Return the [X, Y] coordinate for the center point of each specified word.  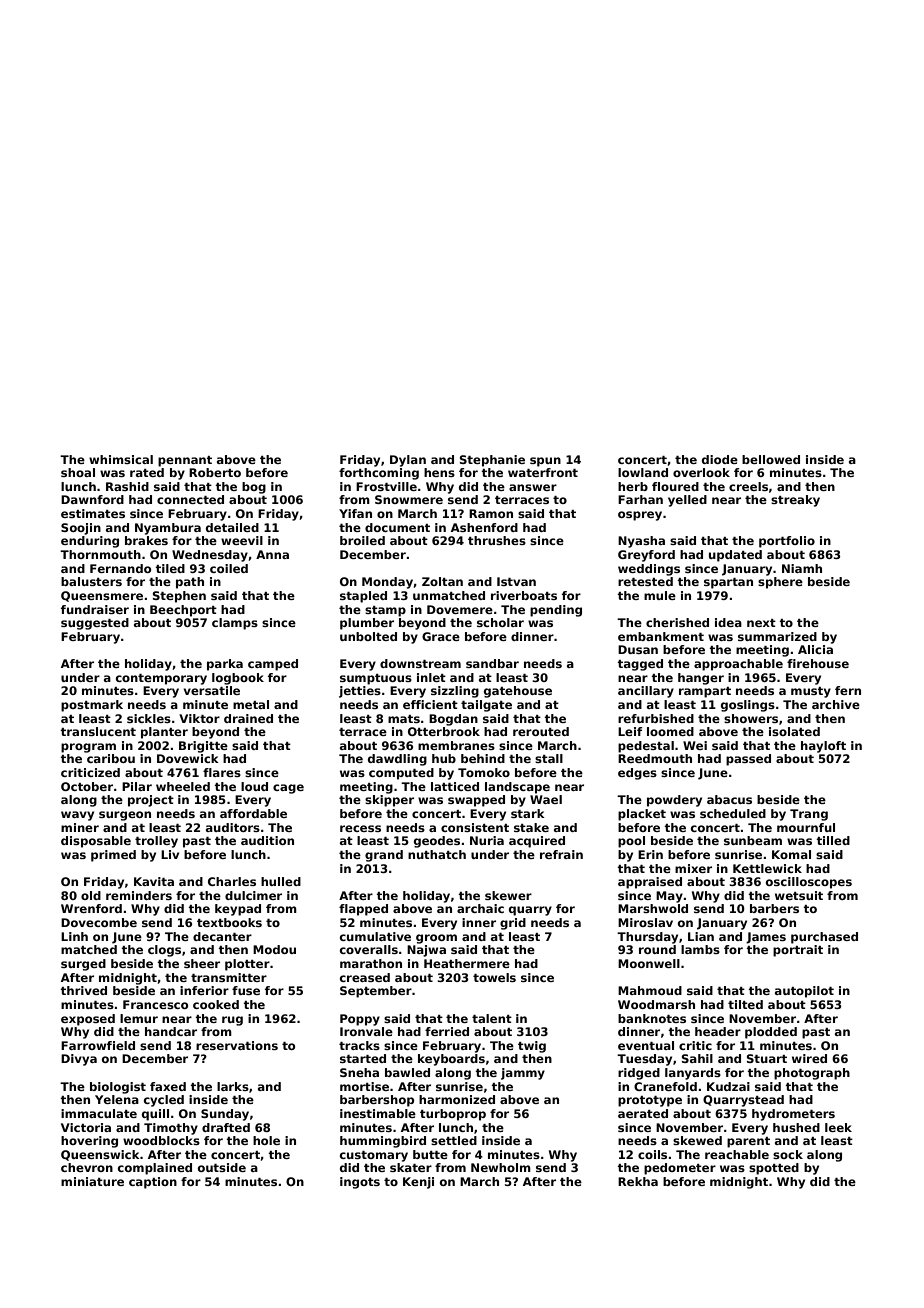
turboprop [453, 1115]
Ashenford [484, 527]
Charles [232, 881]
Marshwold [653, 908]
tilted [745, 1004]
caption [153, 1183]
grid [513, 924]
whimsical [121, 459]
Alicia [815, 649]
